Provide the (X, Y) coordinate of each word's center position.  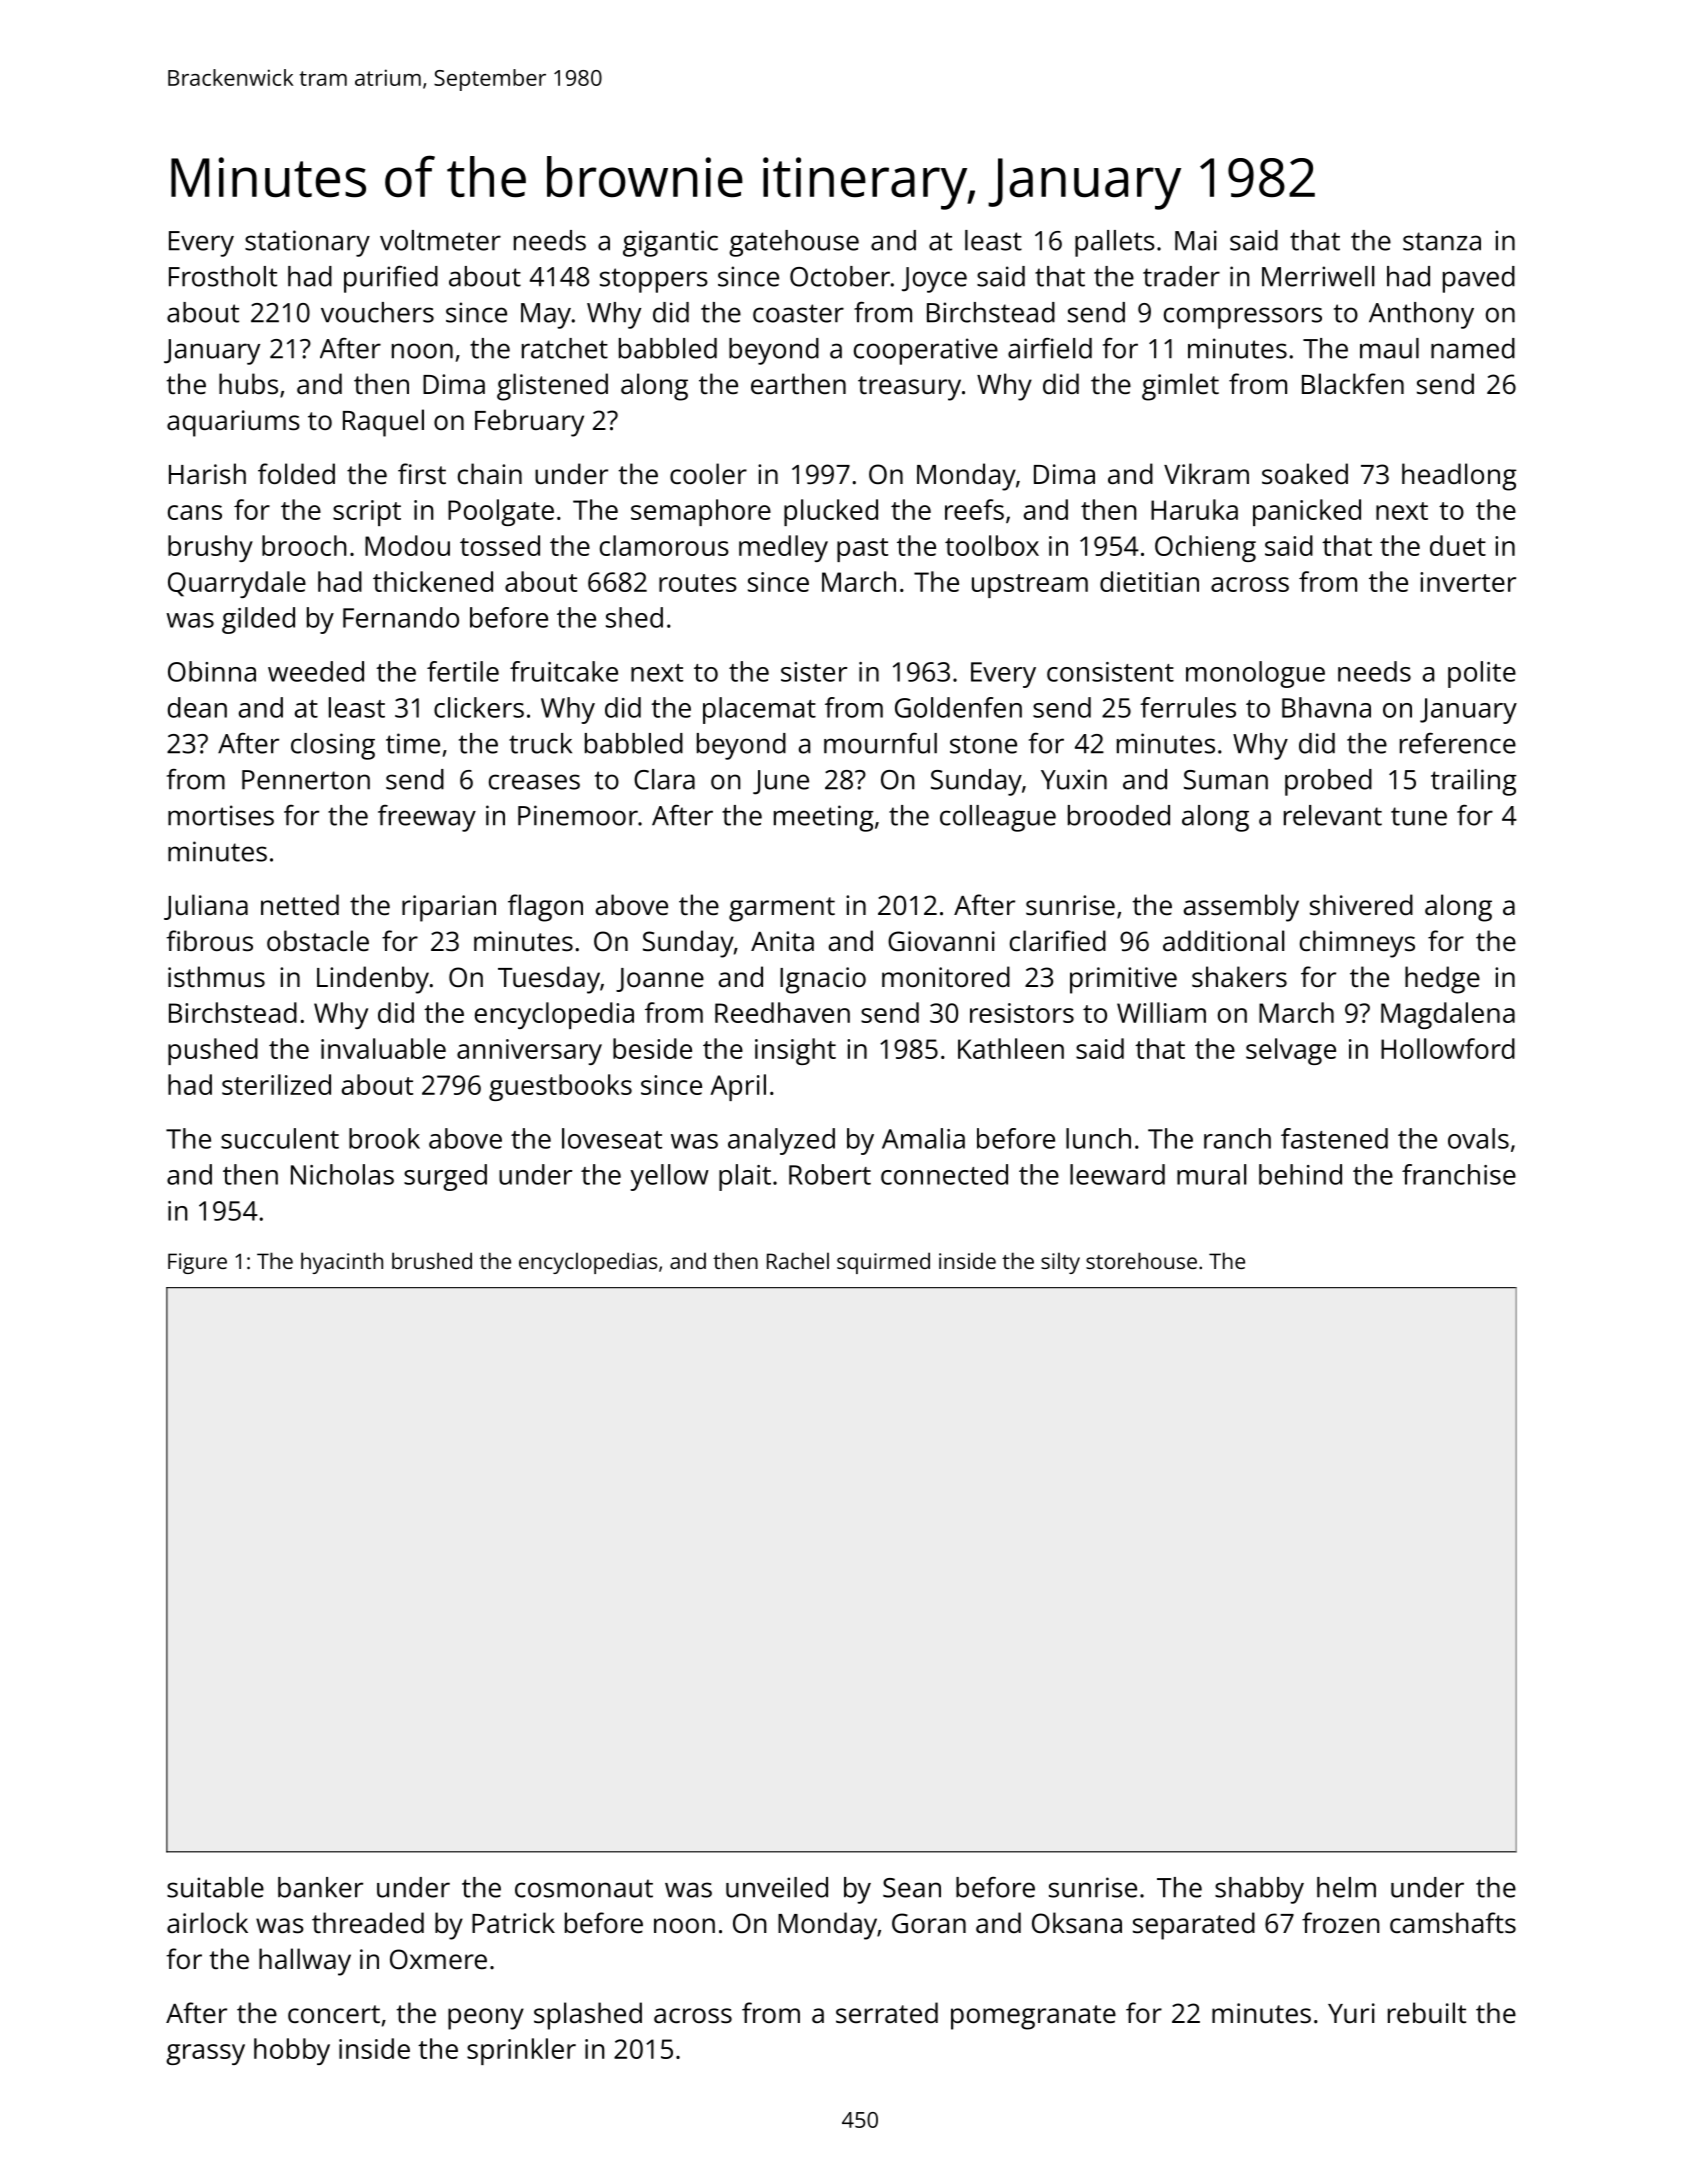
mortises (221, 815)
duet (1458, 545)
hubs (248, 384)
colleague (998, 818)
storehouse (1141, 1260)
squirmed (883, 1263)
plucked (831, 512)
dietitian (1149, 581)
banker (320, 1887)
